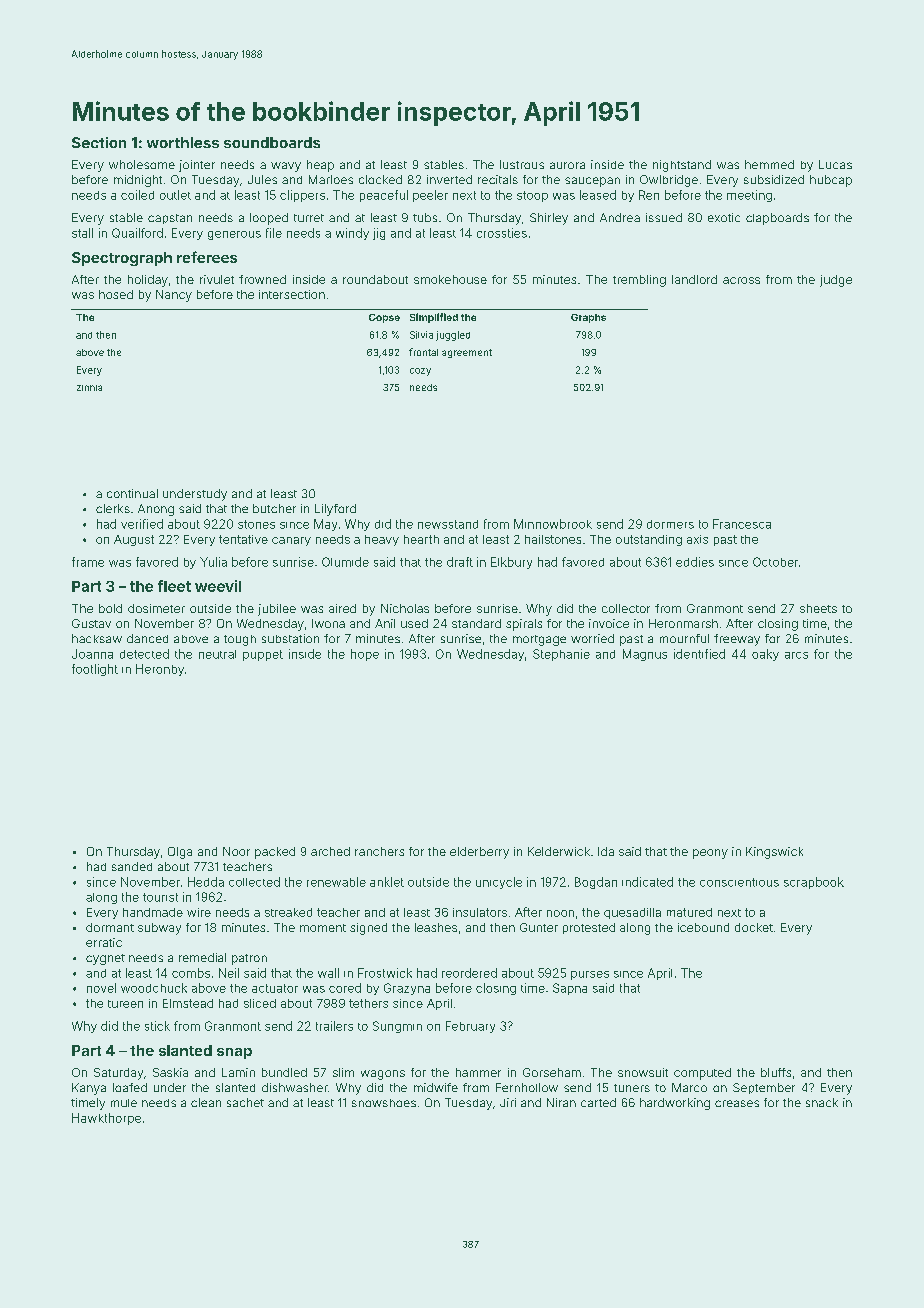  Describe the element at coordinates (769, 164) in the screenshot. I see `hemmed` at that location.
